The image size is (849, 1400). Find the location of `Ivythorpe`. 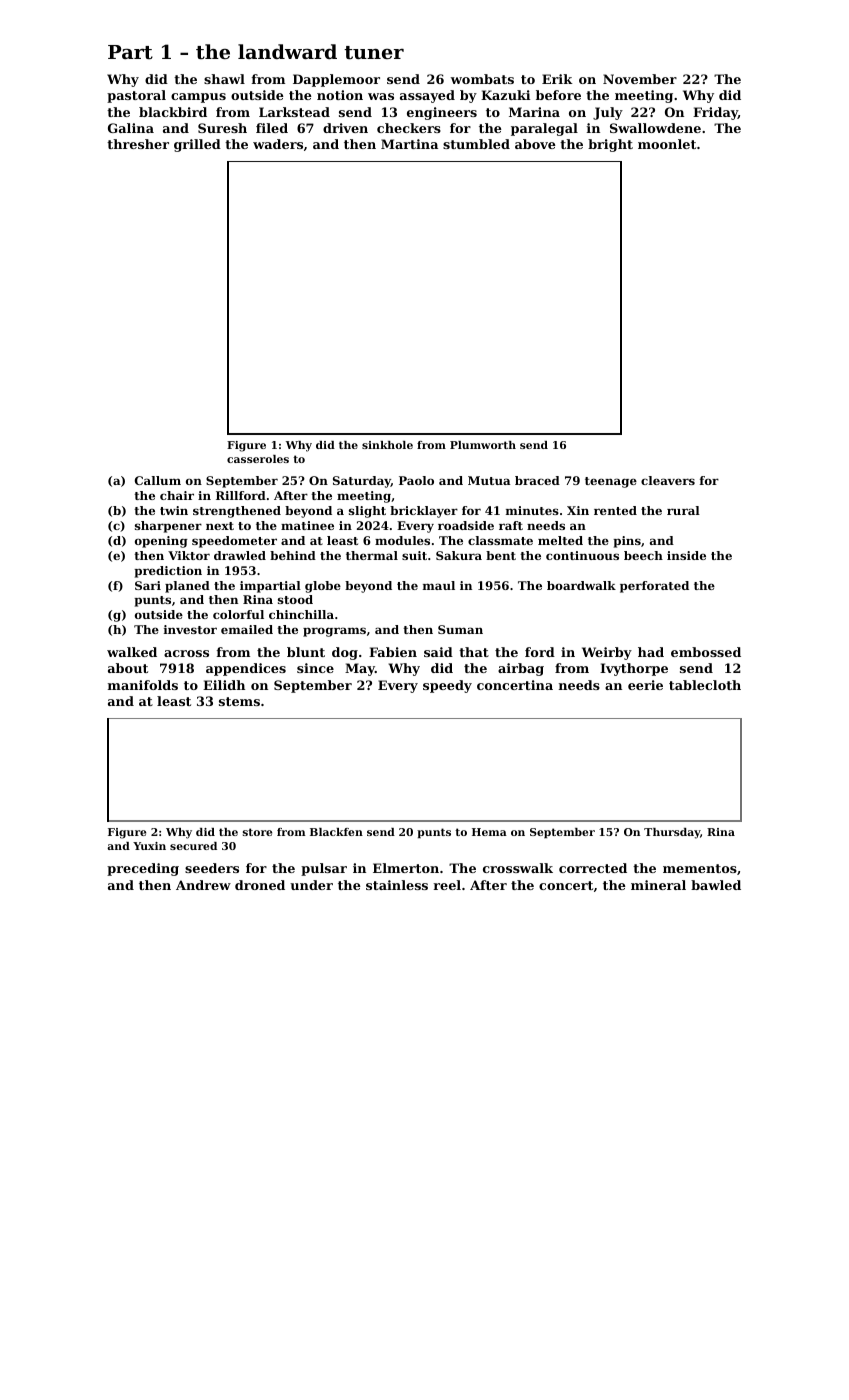

Ivythorpe is located at coordinates (634, 669).
